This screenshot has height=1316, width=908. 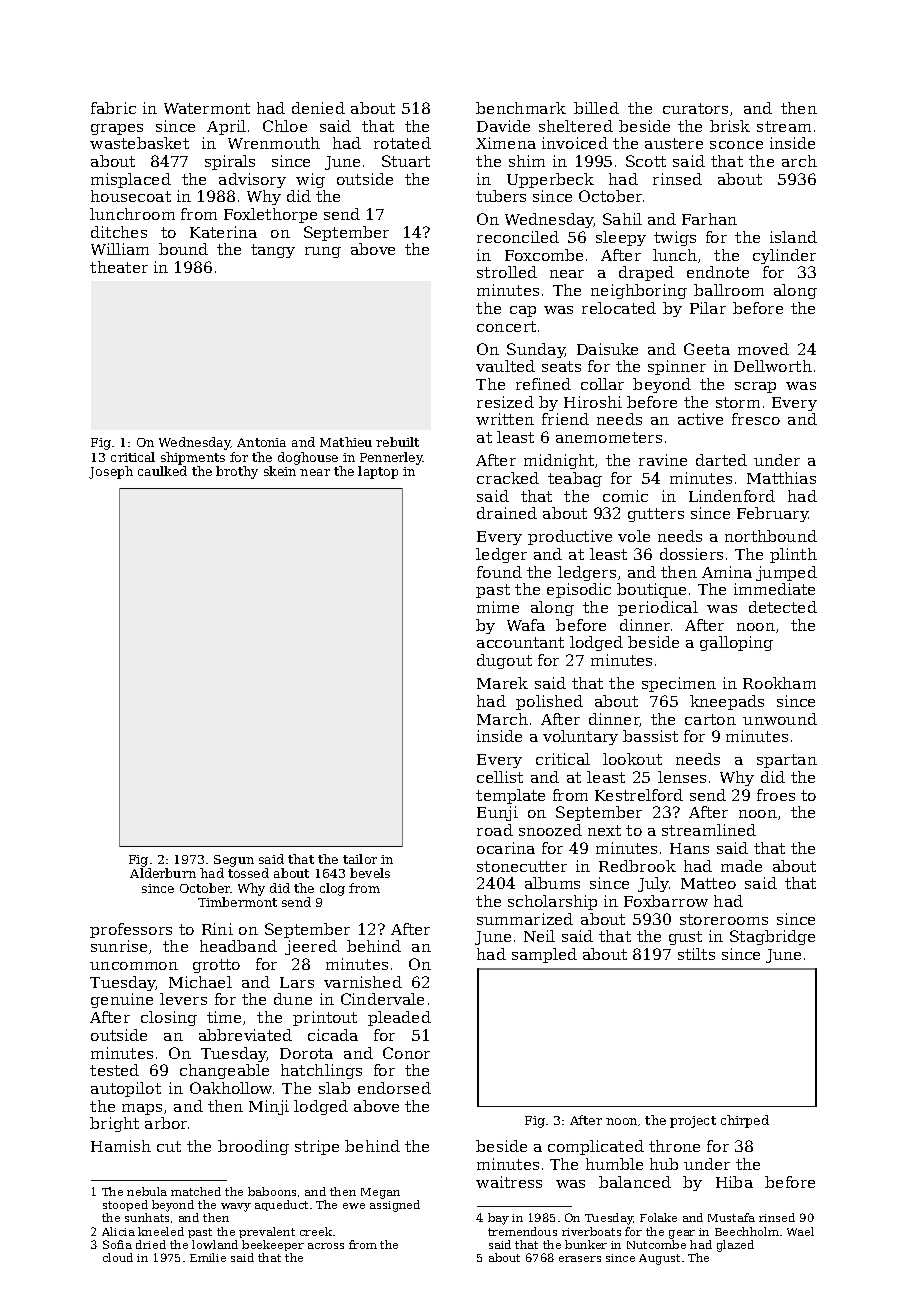 I want to click on Cindervale, so click(x=382, y=999).
